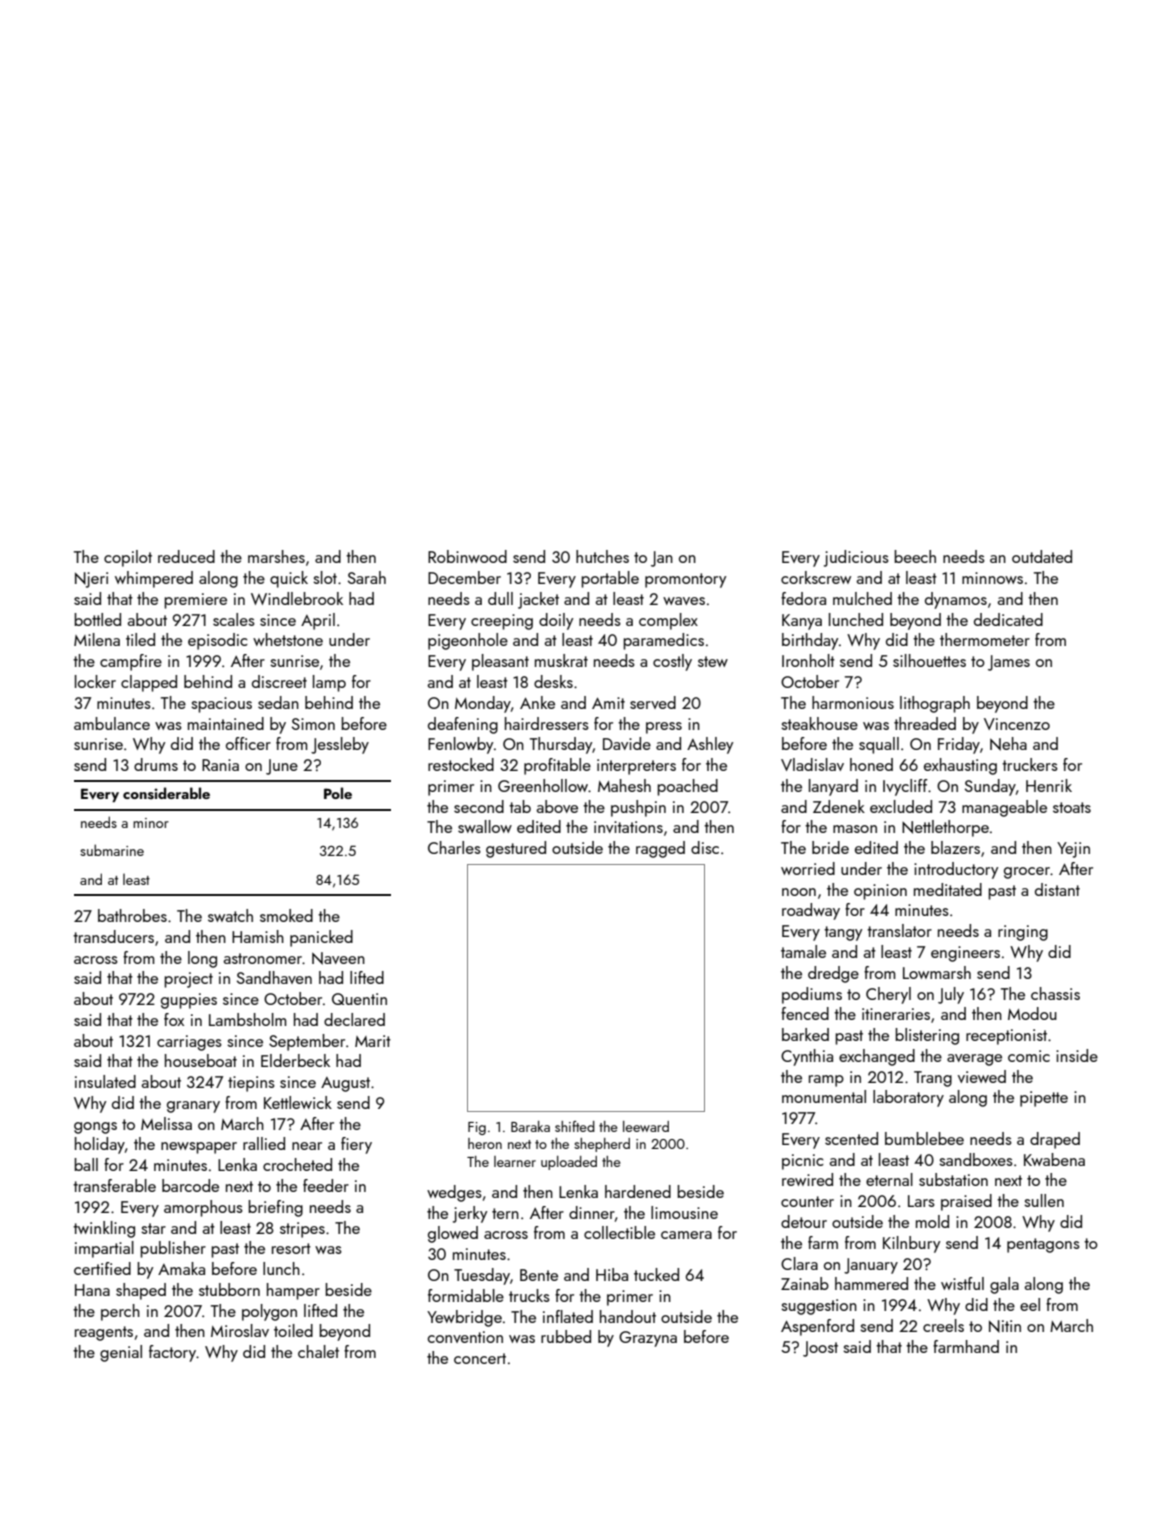 The image size is (1172, 1516). What do you see at coordinates (172, 1353) in the document?
I see `factory` at bounding box center [172, 1353].
